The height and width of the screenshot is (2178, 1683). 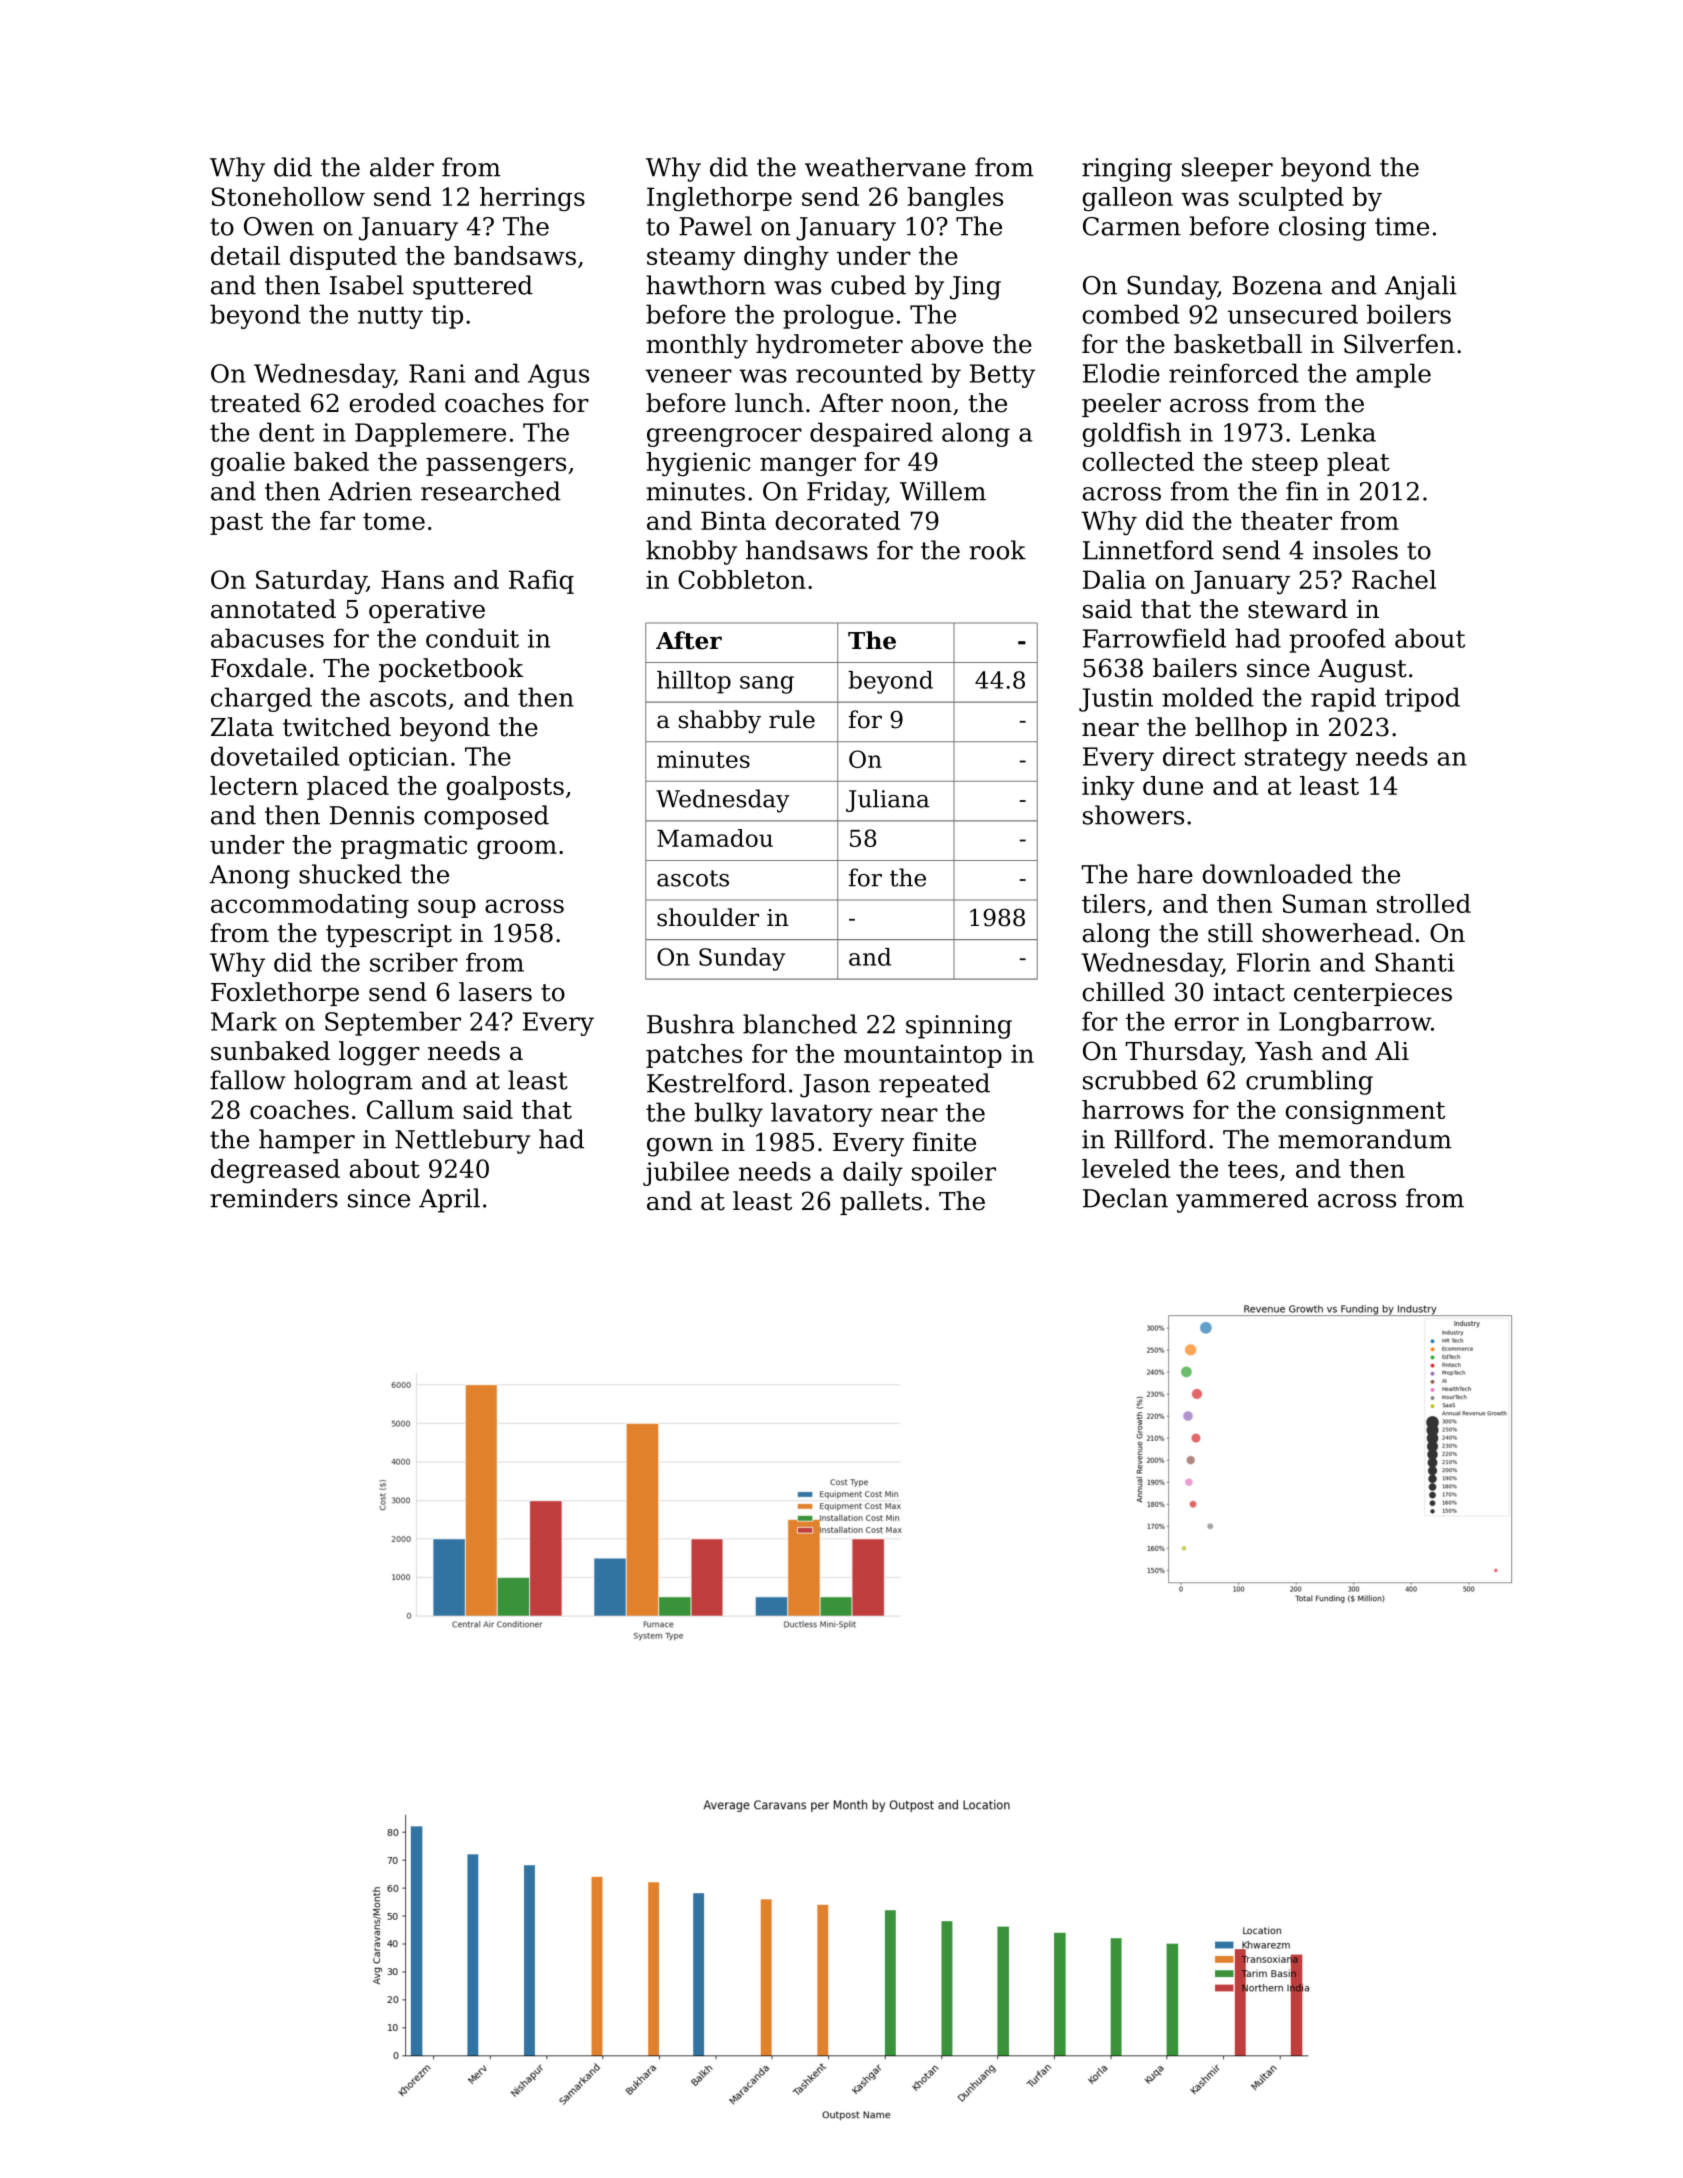 I want to click on shoulder, so click(x=708, y=917).
